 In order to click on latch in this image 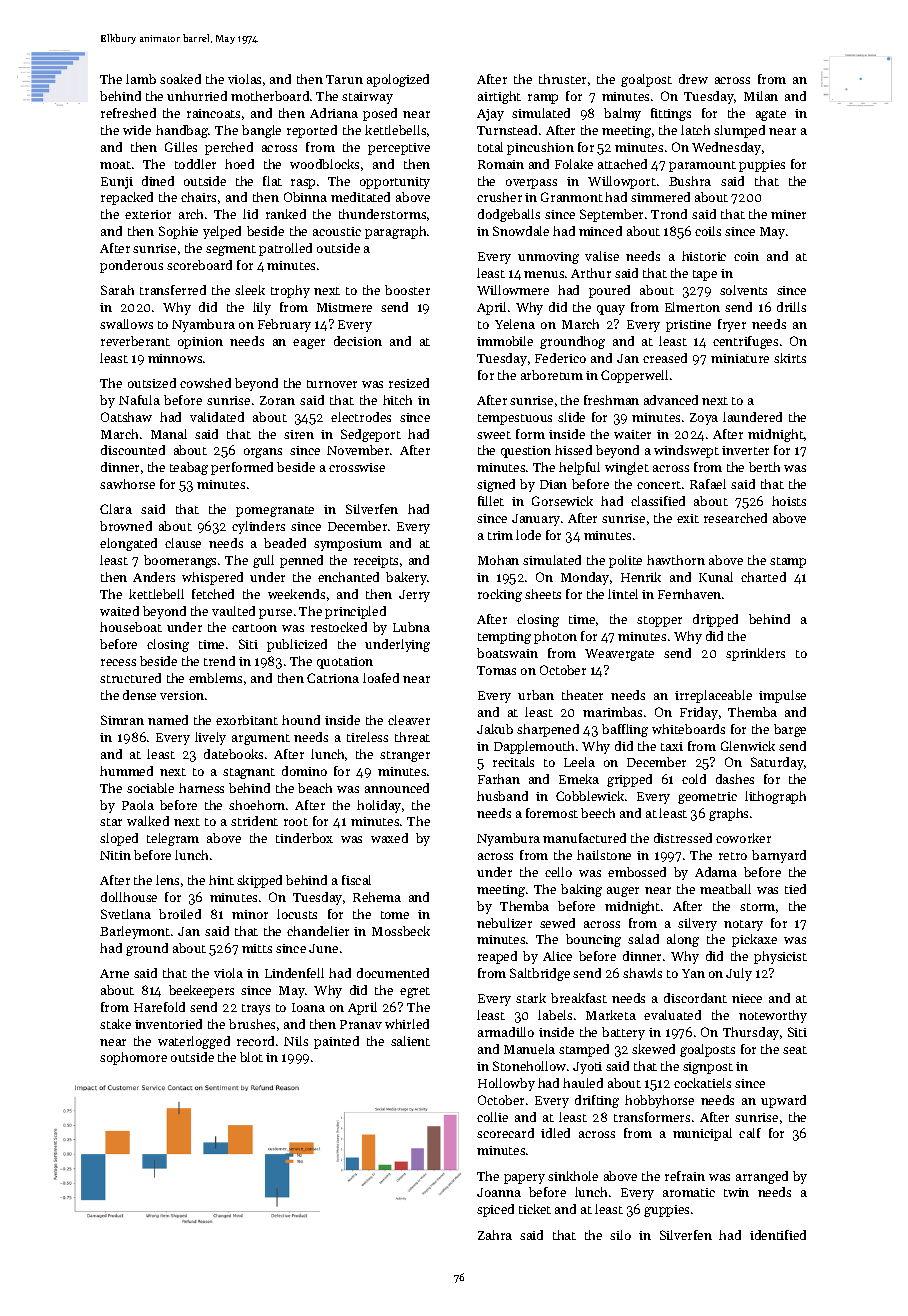, I will do `click(695, 130)`.
